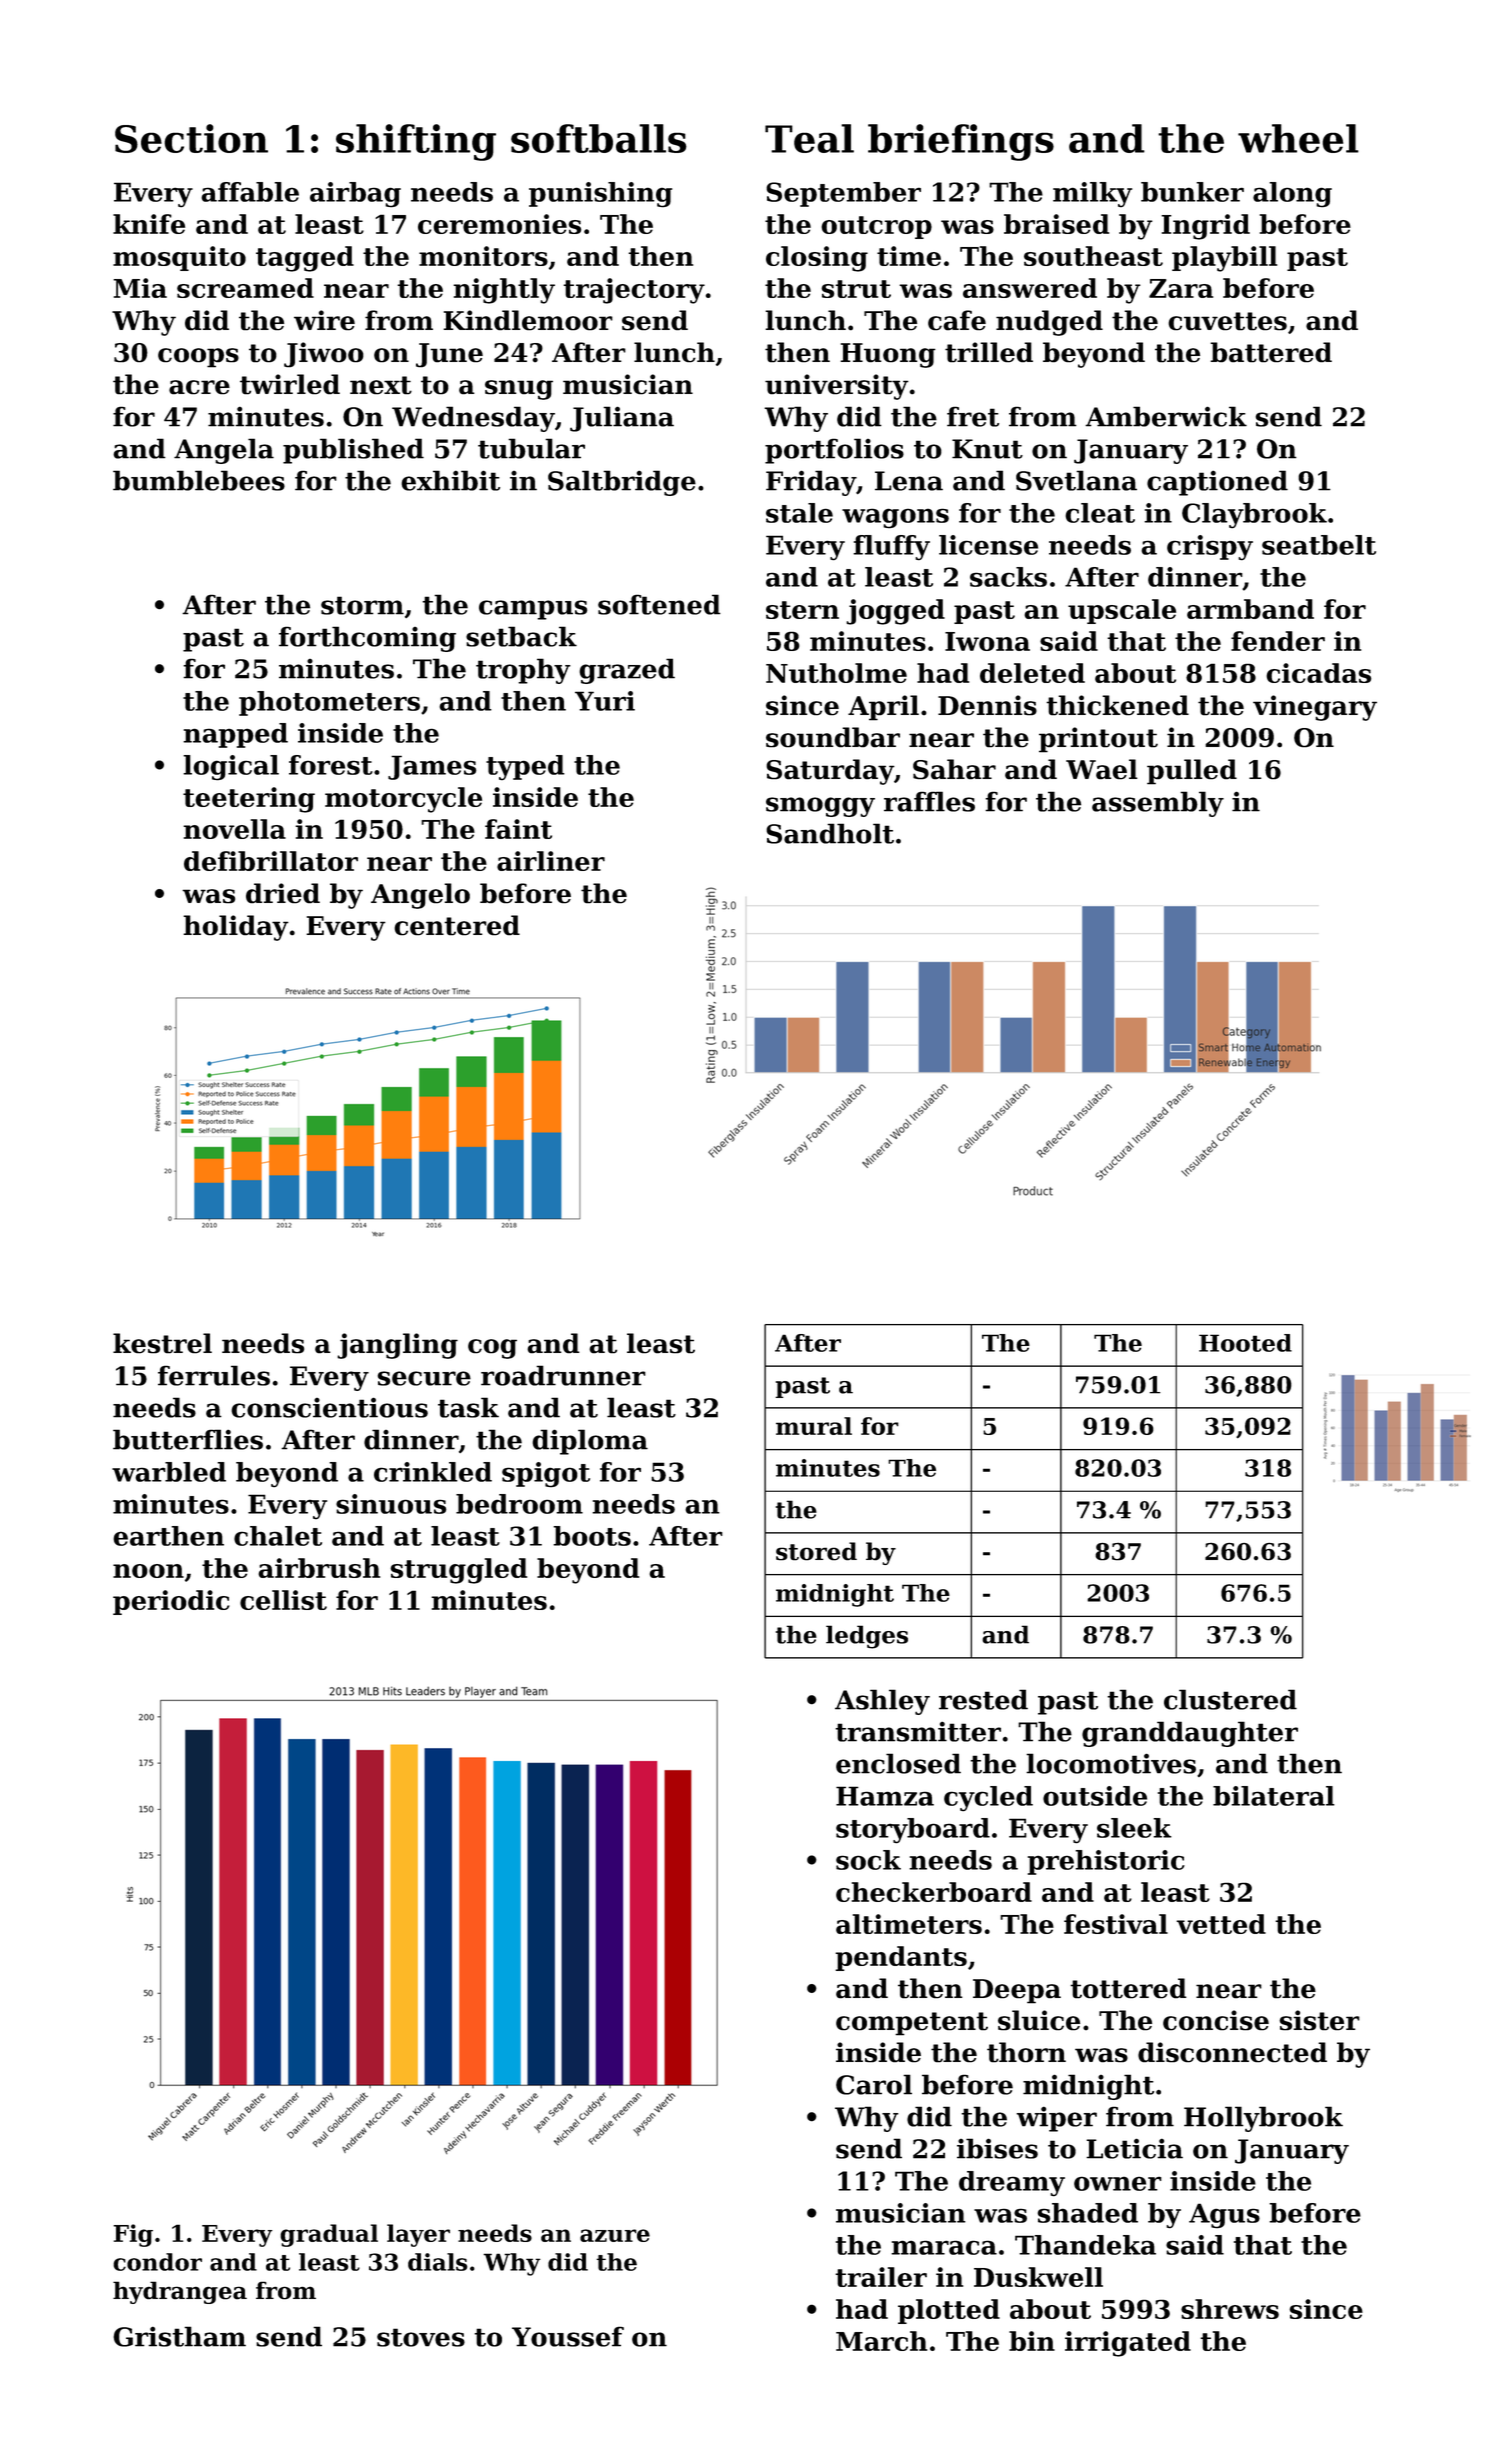  What do you see at coordinates (283, 1600) in the screenshot?
I see `cellist` at bounding box center [283, 1600].
